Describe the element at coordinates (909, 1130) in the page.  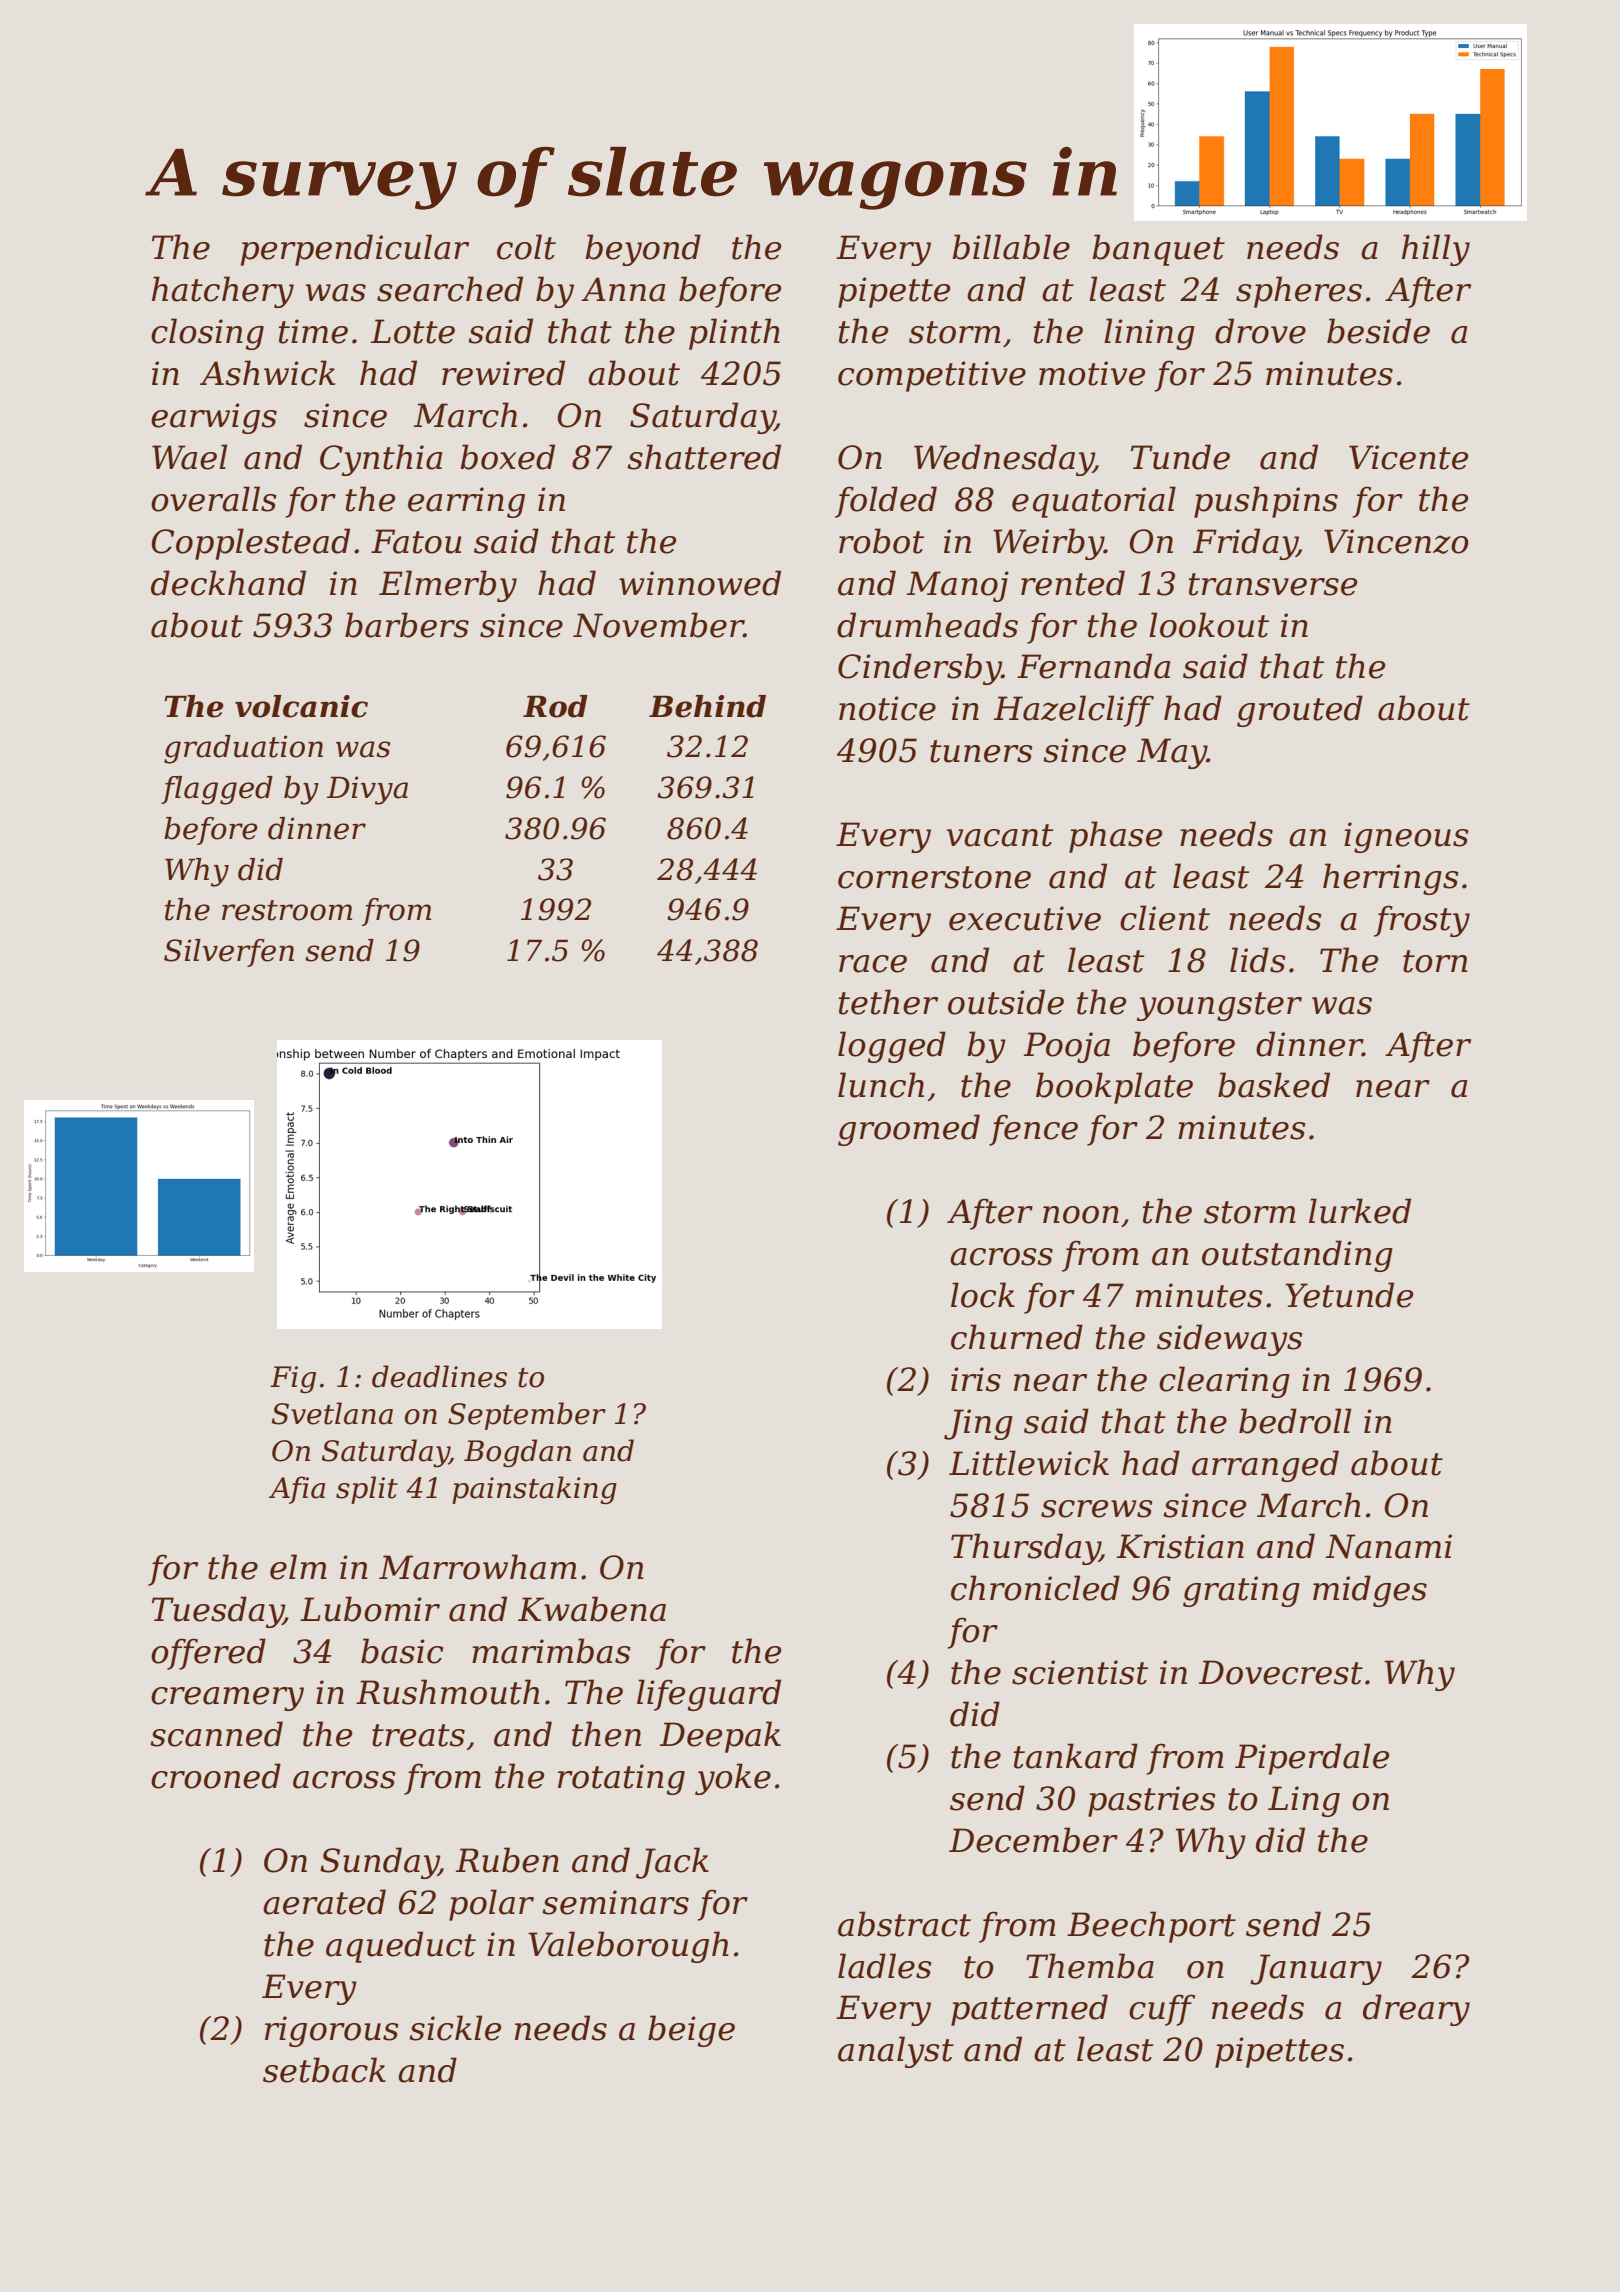
I see `groomed` at that location.
